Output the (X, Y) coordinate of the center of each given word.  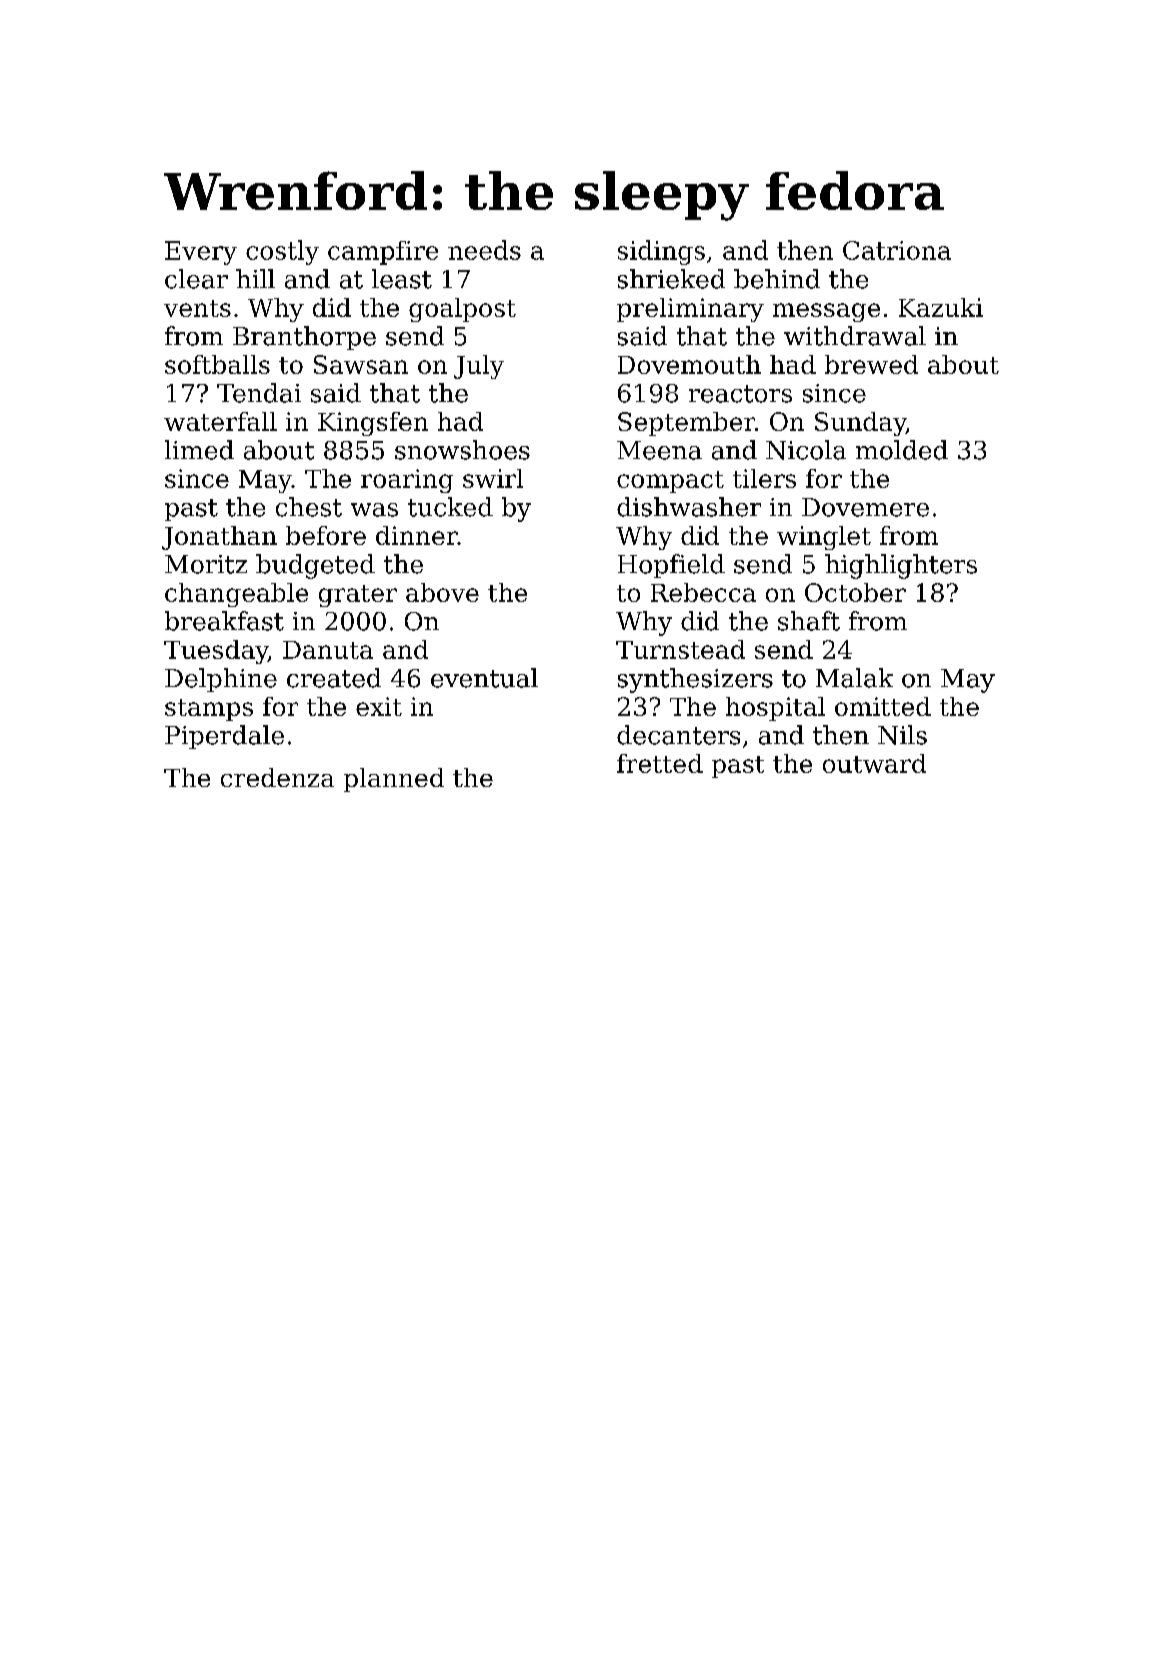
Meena (659, 450)
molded (902, 450)
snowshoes (462, 450)
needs (484, 250)
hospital (775, 709)
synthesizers (695, 680)
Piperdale (224, 737)
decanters (678, 735)
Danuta (328, 650)
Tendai (259, 393)
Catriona (897, 250)
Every (201, 253)
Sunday (860, 424)
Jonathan (219, 538)
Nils (902, 735)
